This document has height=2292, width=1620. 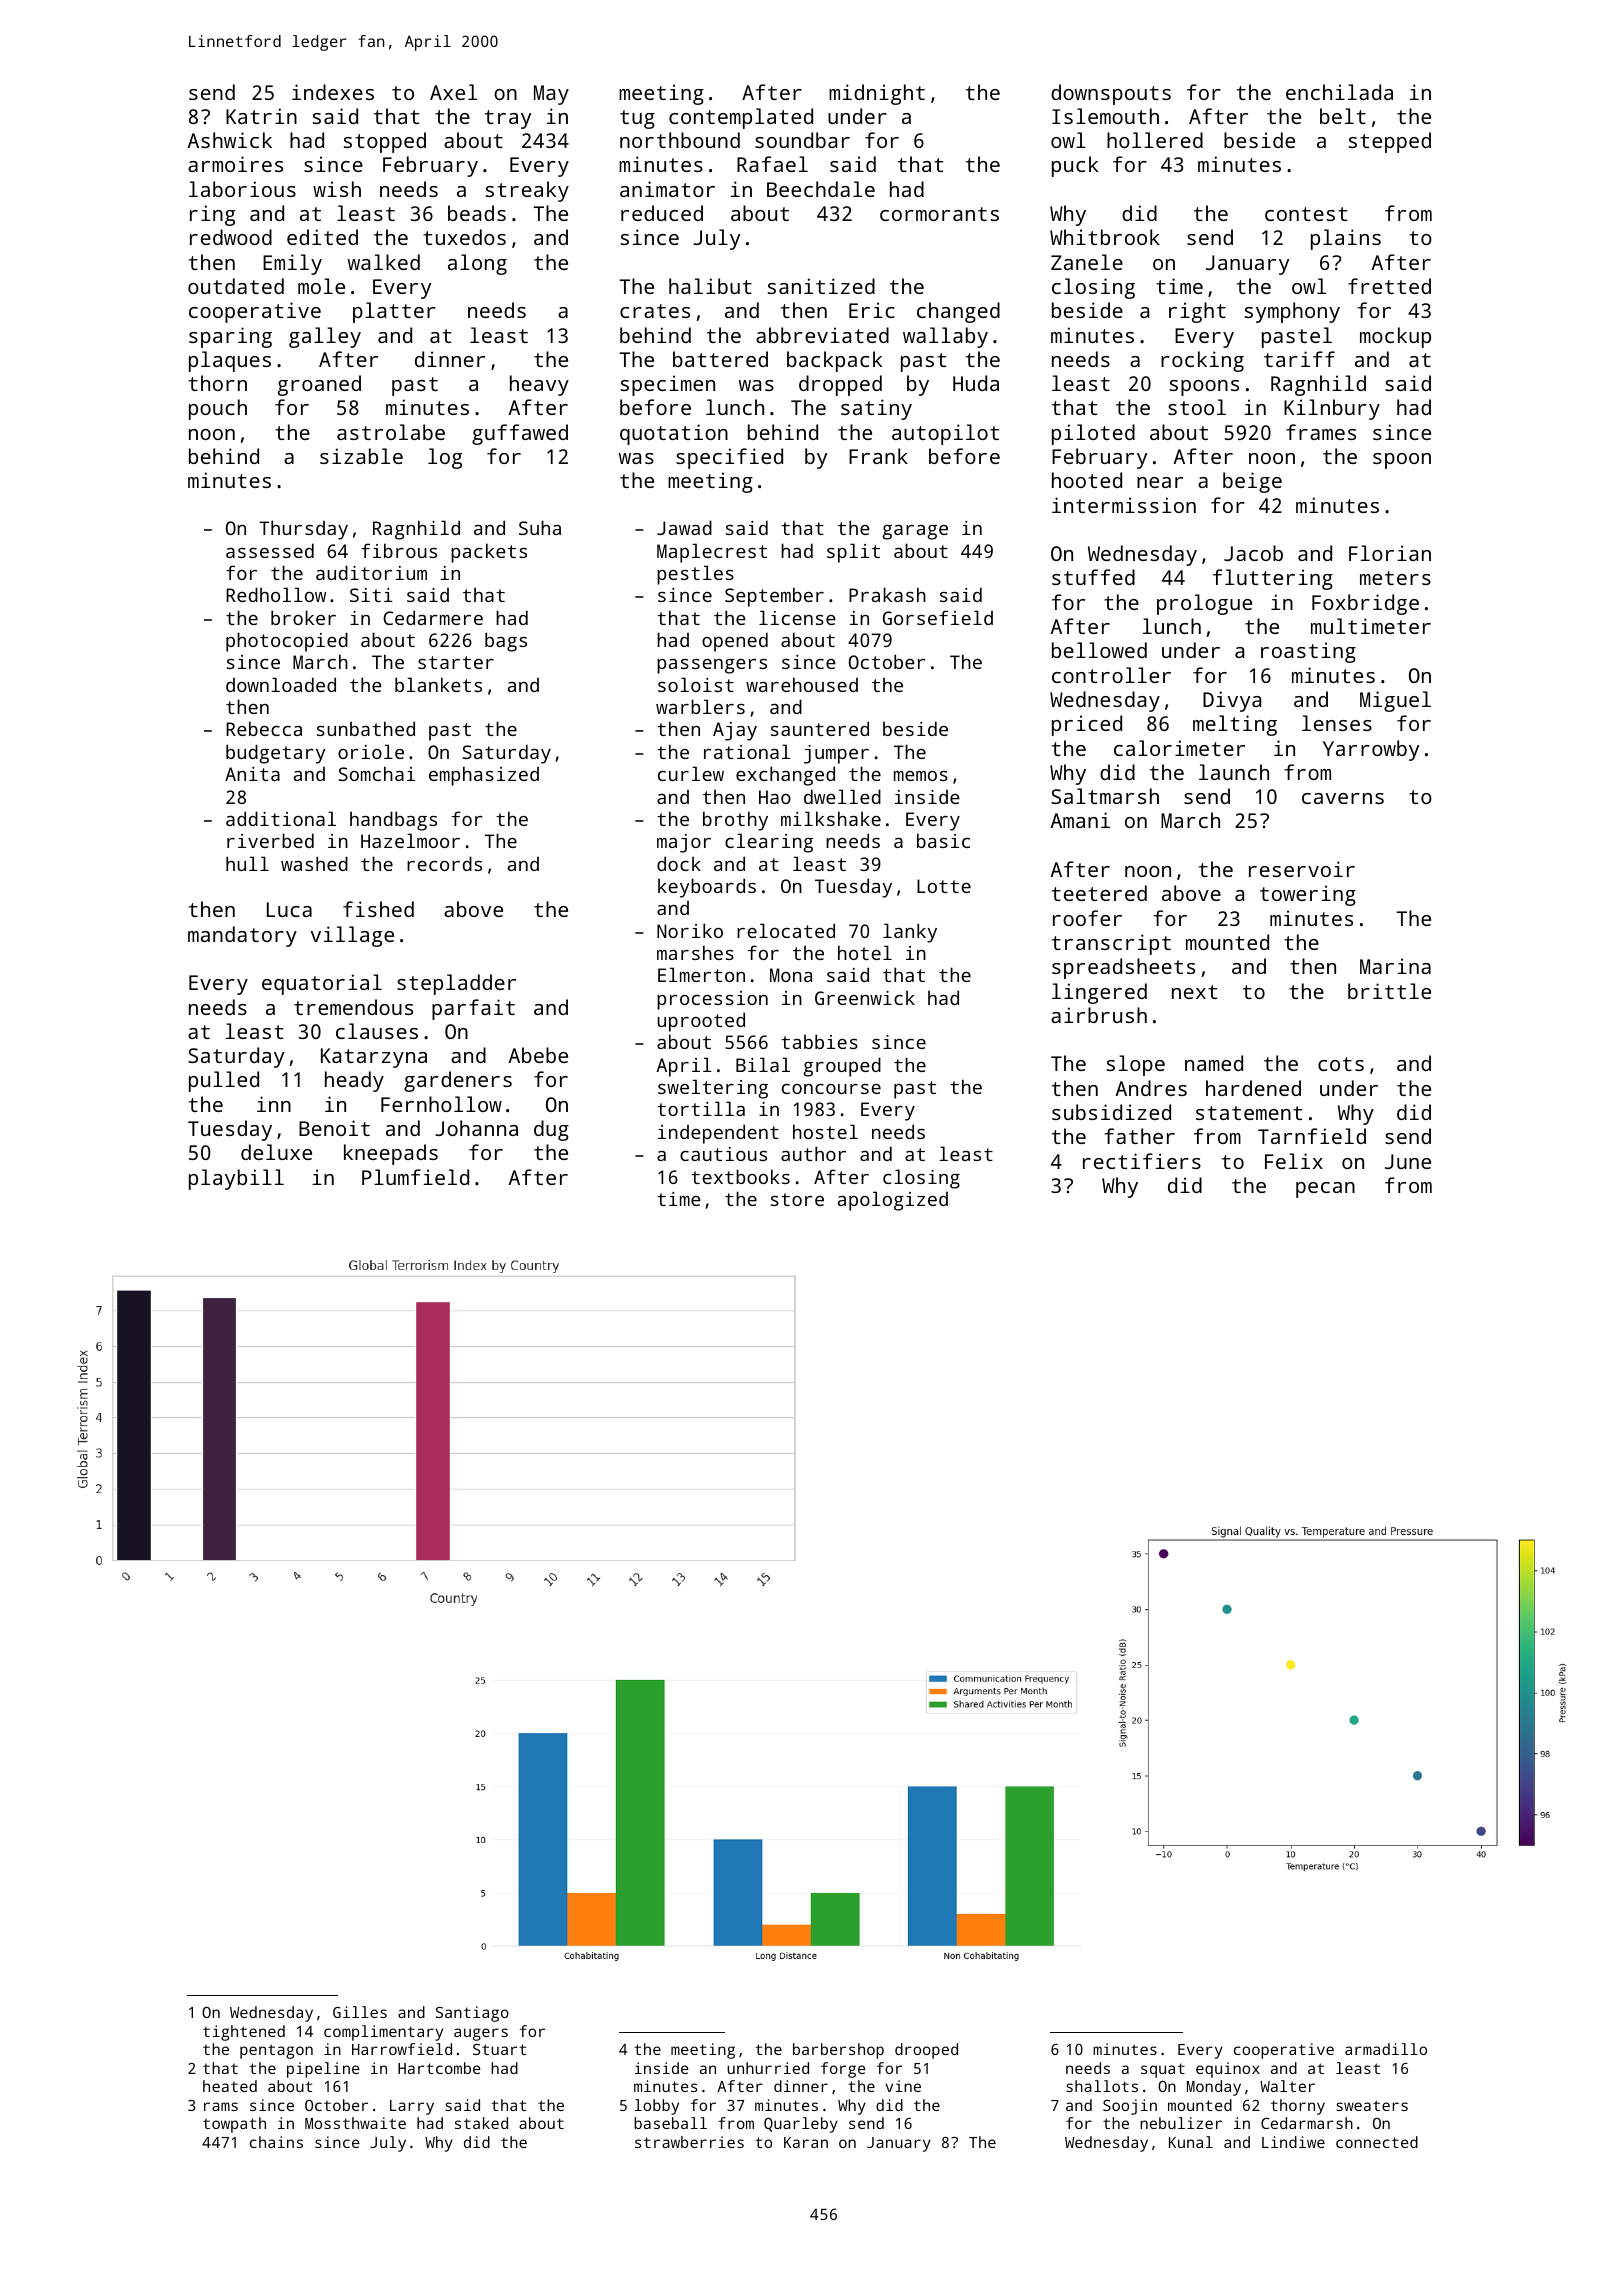 I want to click on cots, so click(x=1341, y=1064).
